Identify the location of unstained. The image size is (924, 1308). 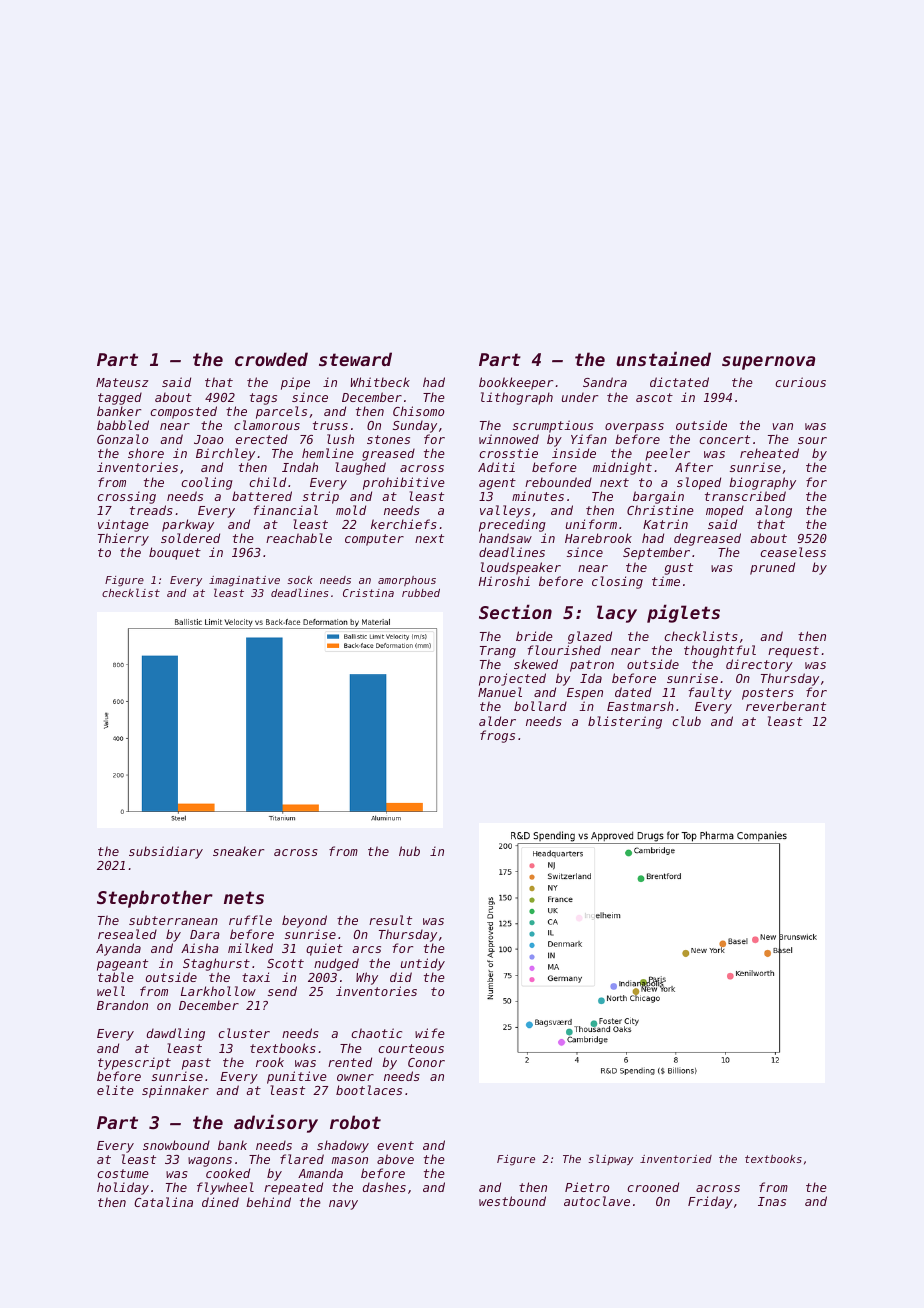
(663, 358).
